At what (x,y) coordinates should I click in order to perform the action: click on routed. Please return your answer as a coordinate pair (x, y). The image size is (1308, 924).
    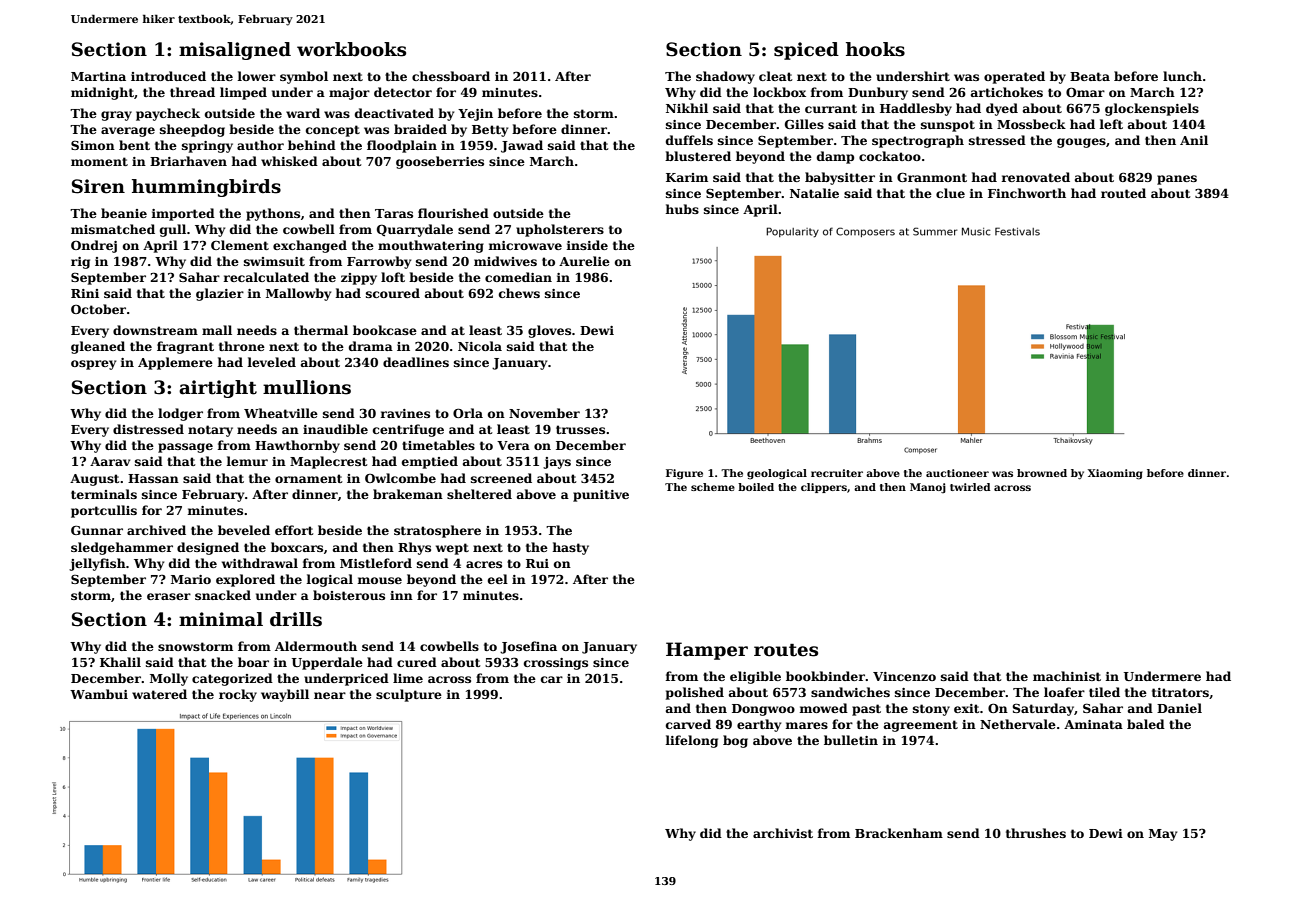
    Looking at the image, I should click on (1123, 193).
